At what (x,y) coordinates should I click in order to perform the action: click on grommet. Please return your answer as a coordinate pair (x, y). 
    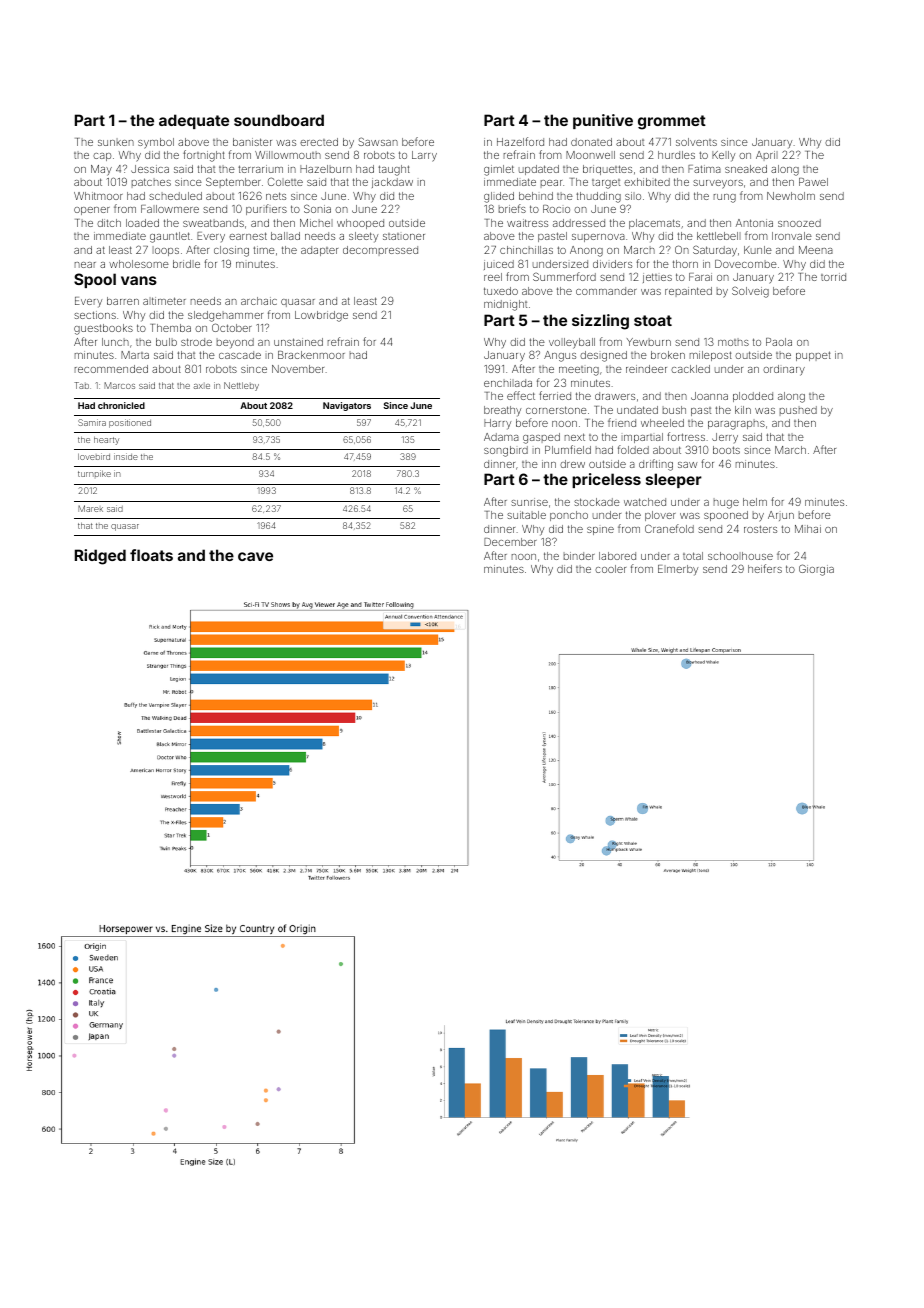
    Looking at the image, I should click on (672, 122).
